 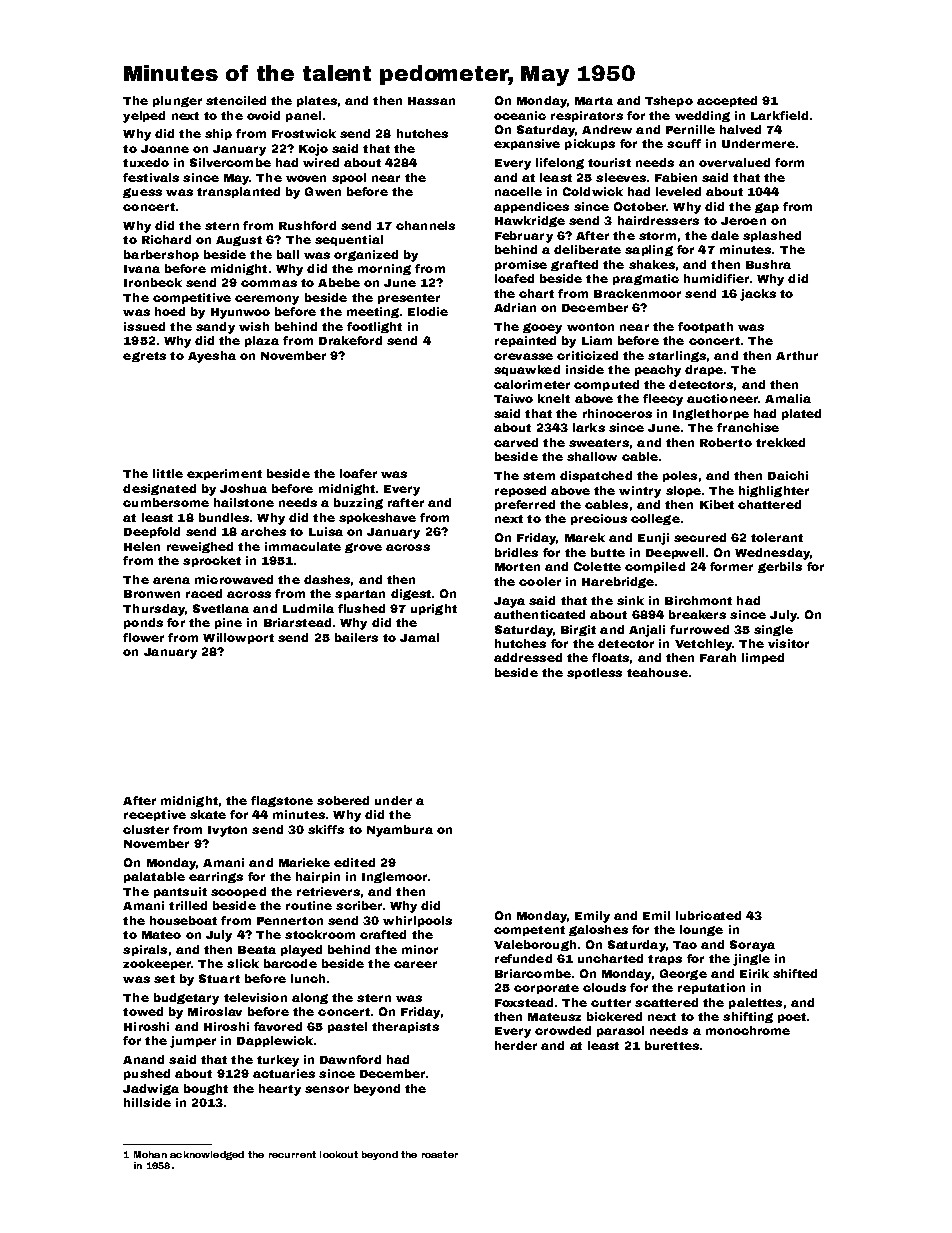 I want to click on Willowport, so click(x=238, y=638).
